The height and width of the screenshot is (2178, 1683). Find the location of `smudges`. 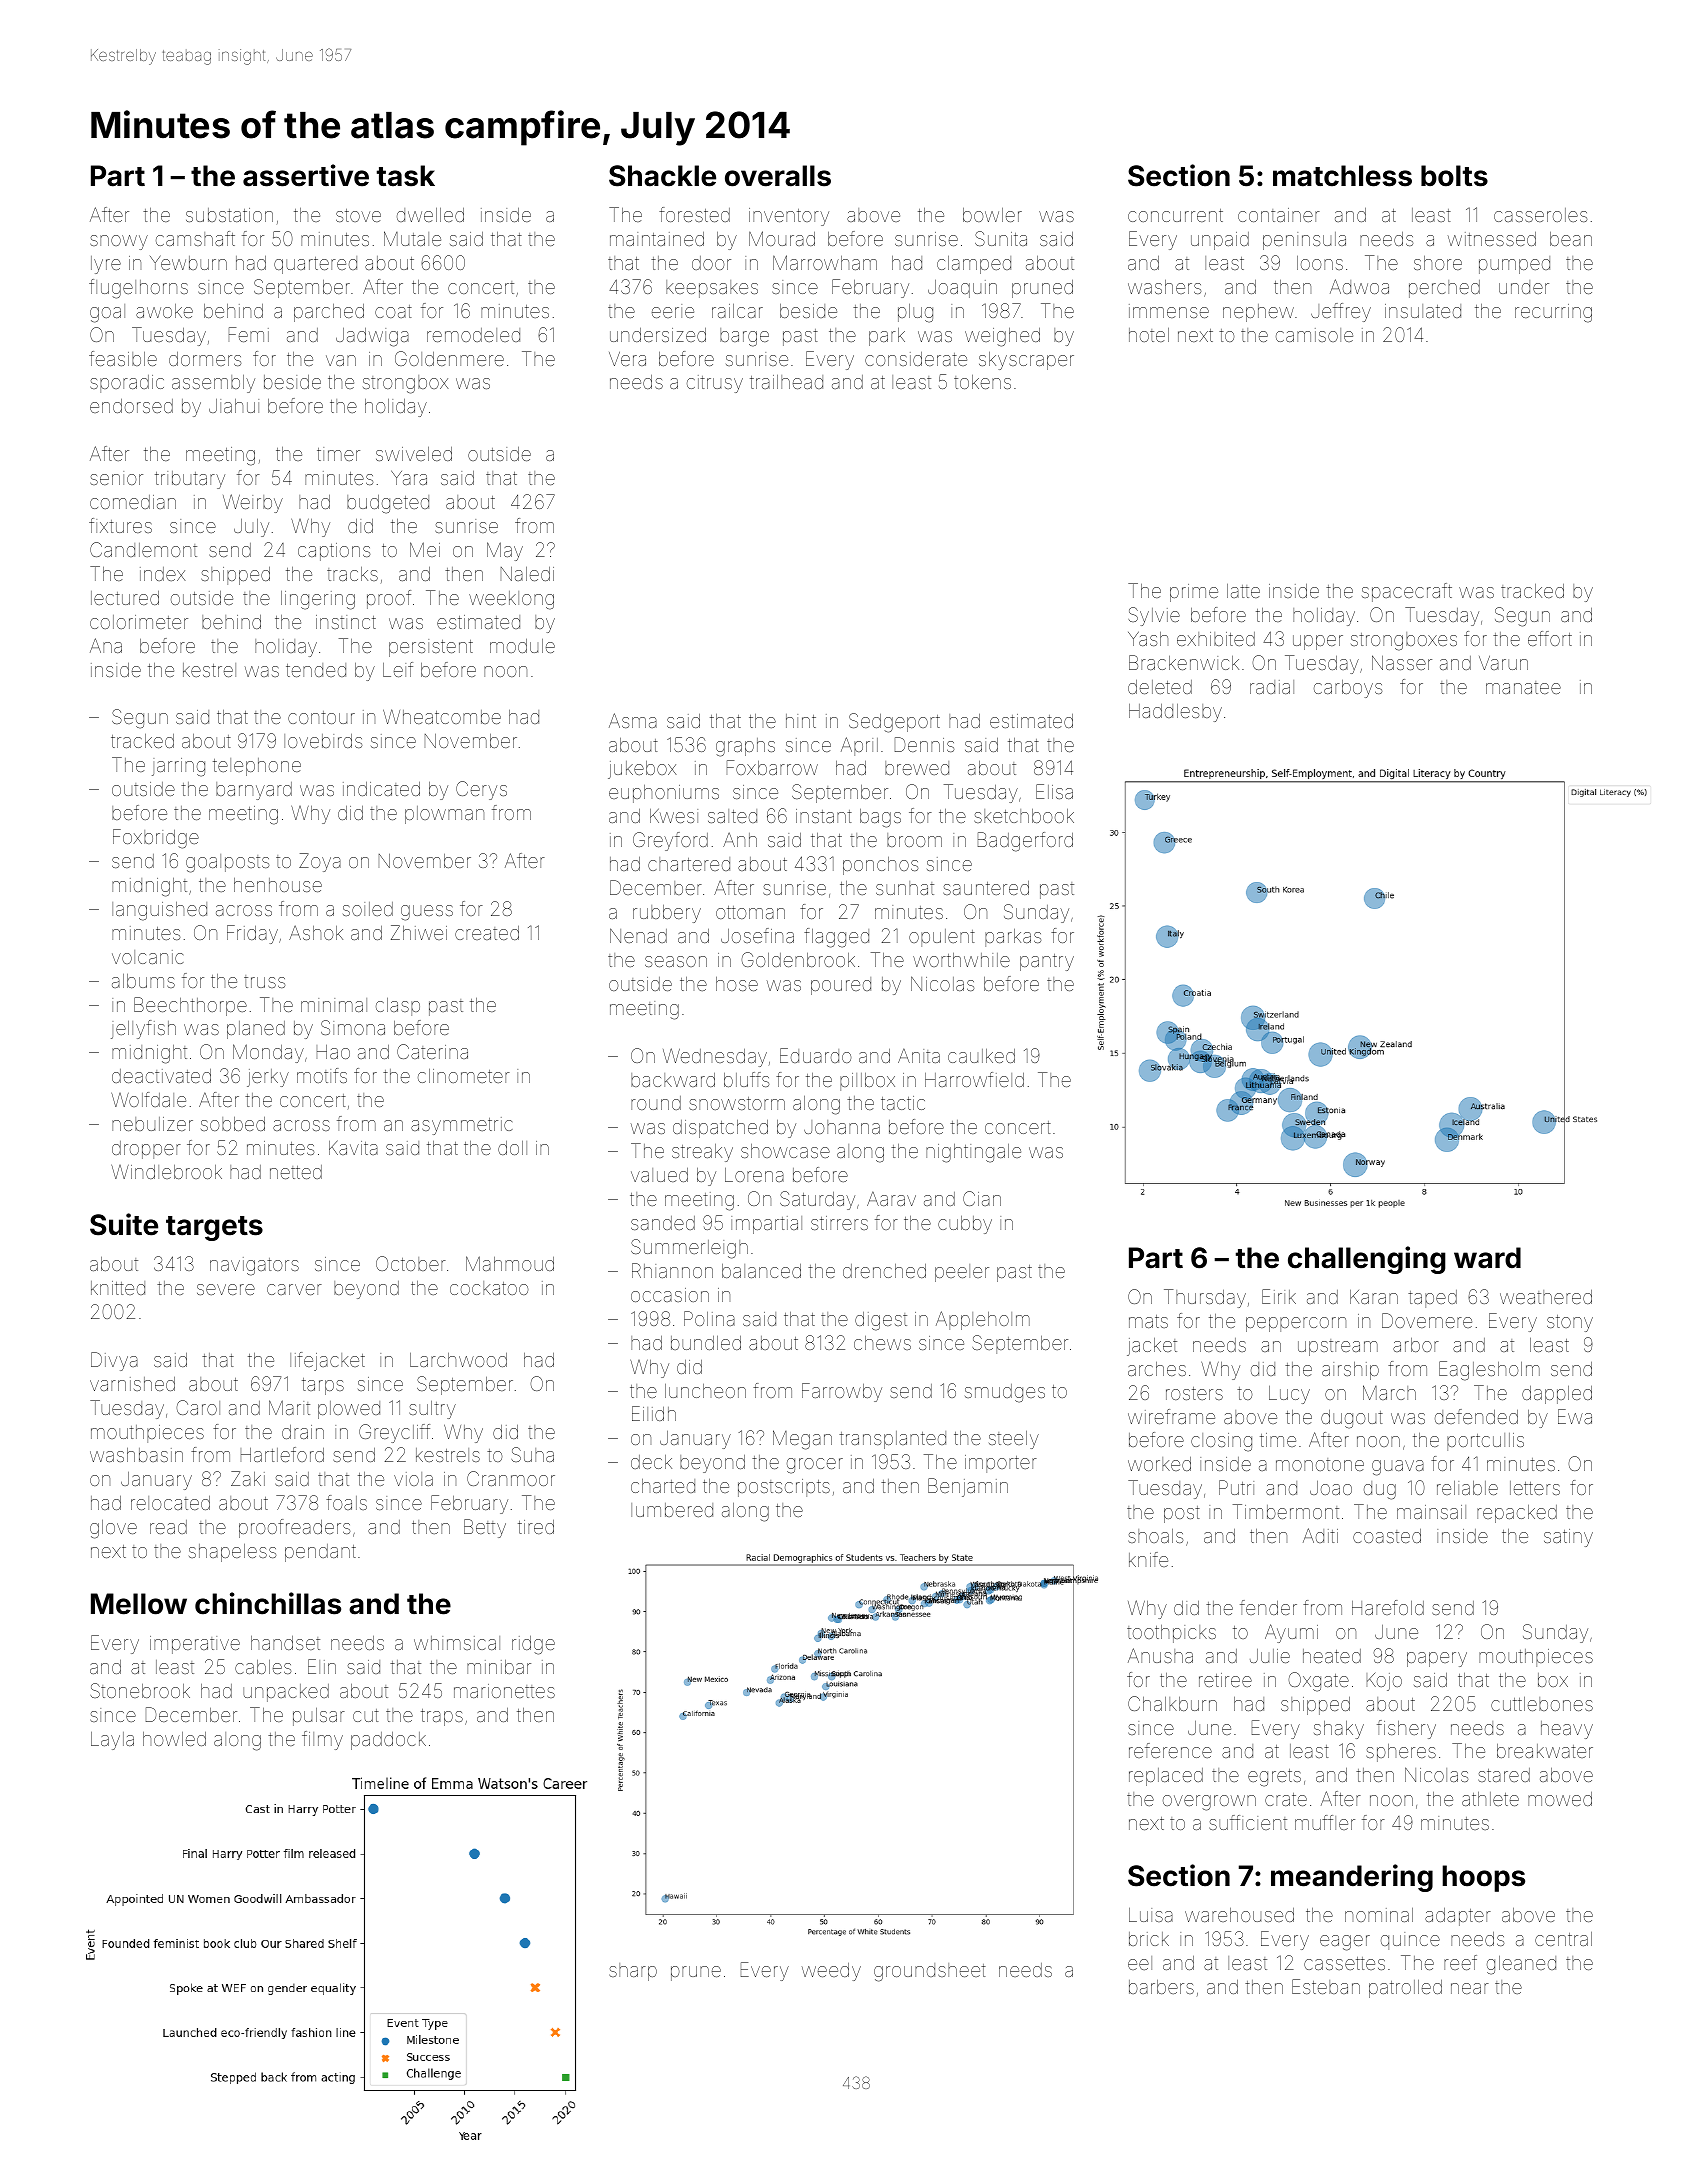

smudges is located at coordinates (1005, 1393).
